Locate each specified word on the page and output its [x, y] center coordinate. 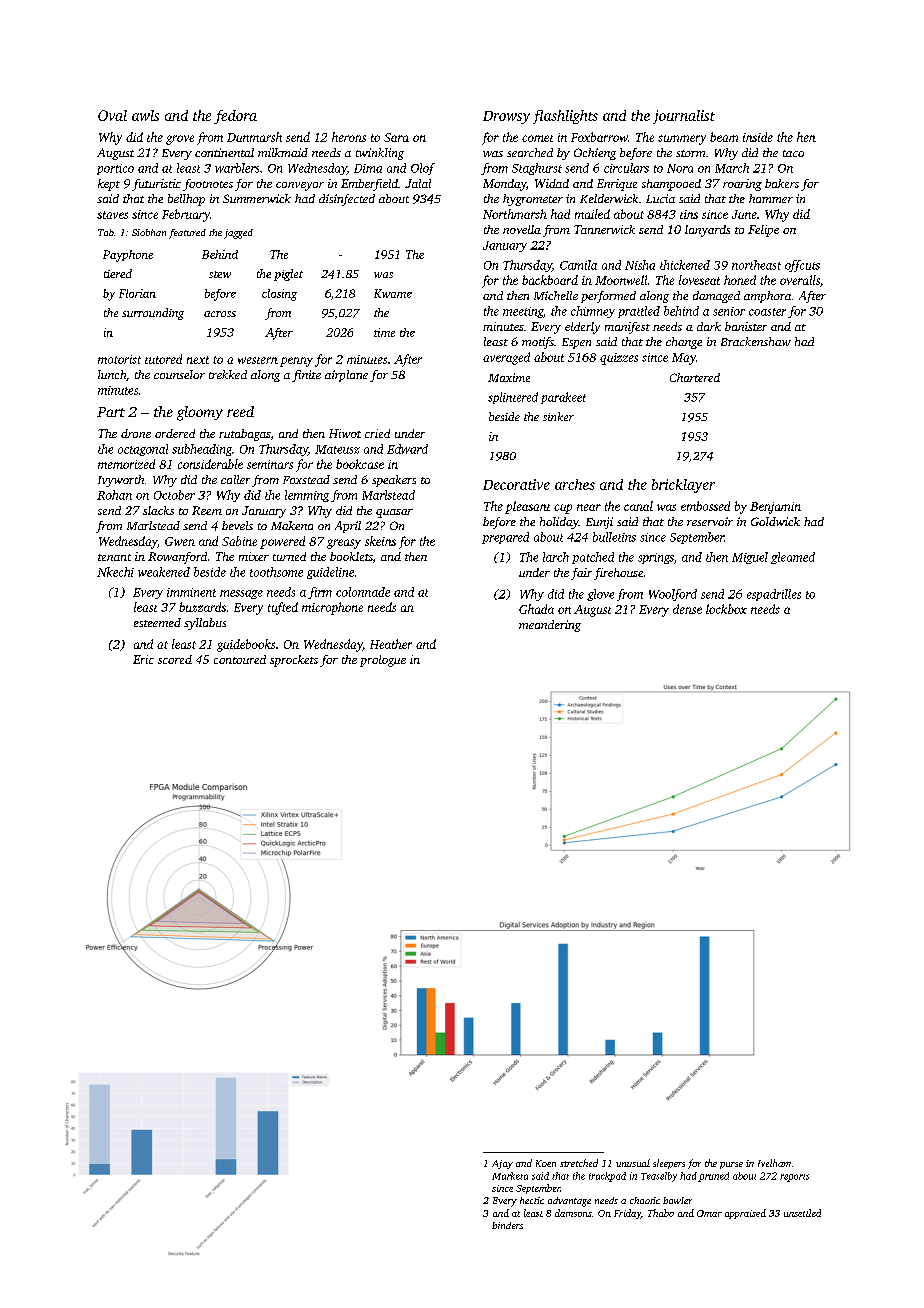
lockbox [726, 609]
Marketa [510, 1176]
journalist [684, 117]
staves [112, 215]
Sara [396, 137]
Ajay [502, 1164]
